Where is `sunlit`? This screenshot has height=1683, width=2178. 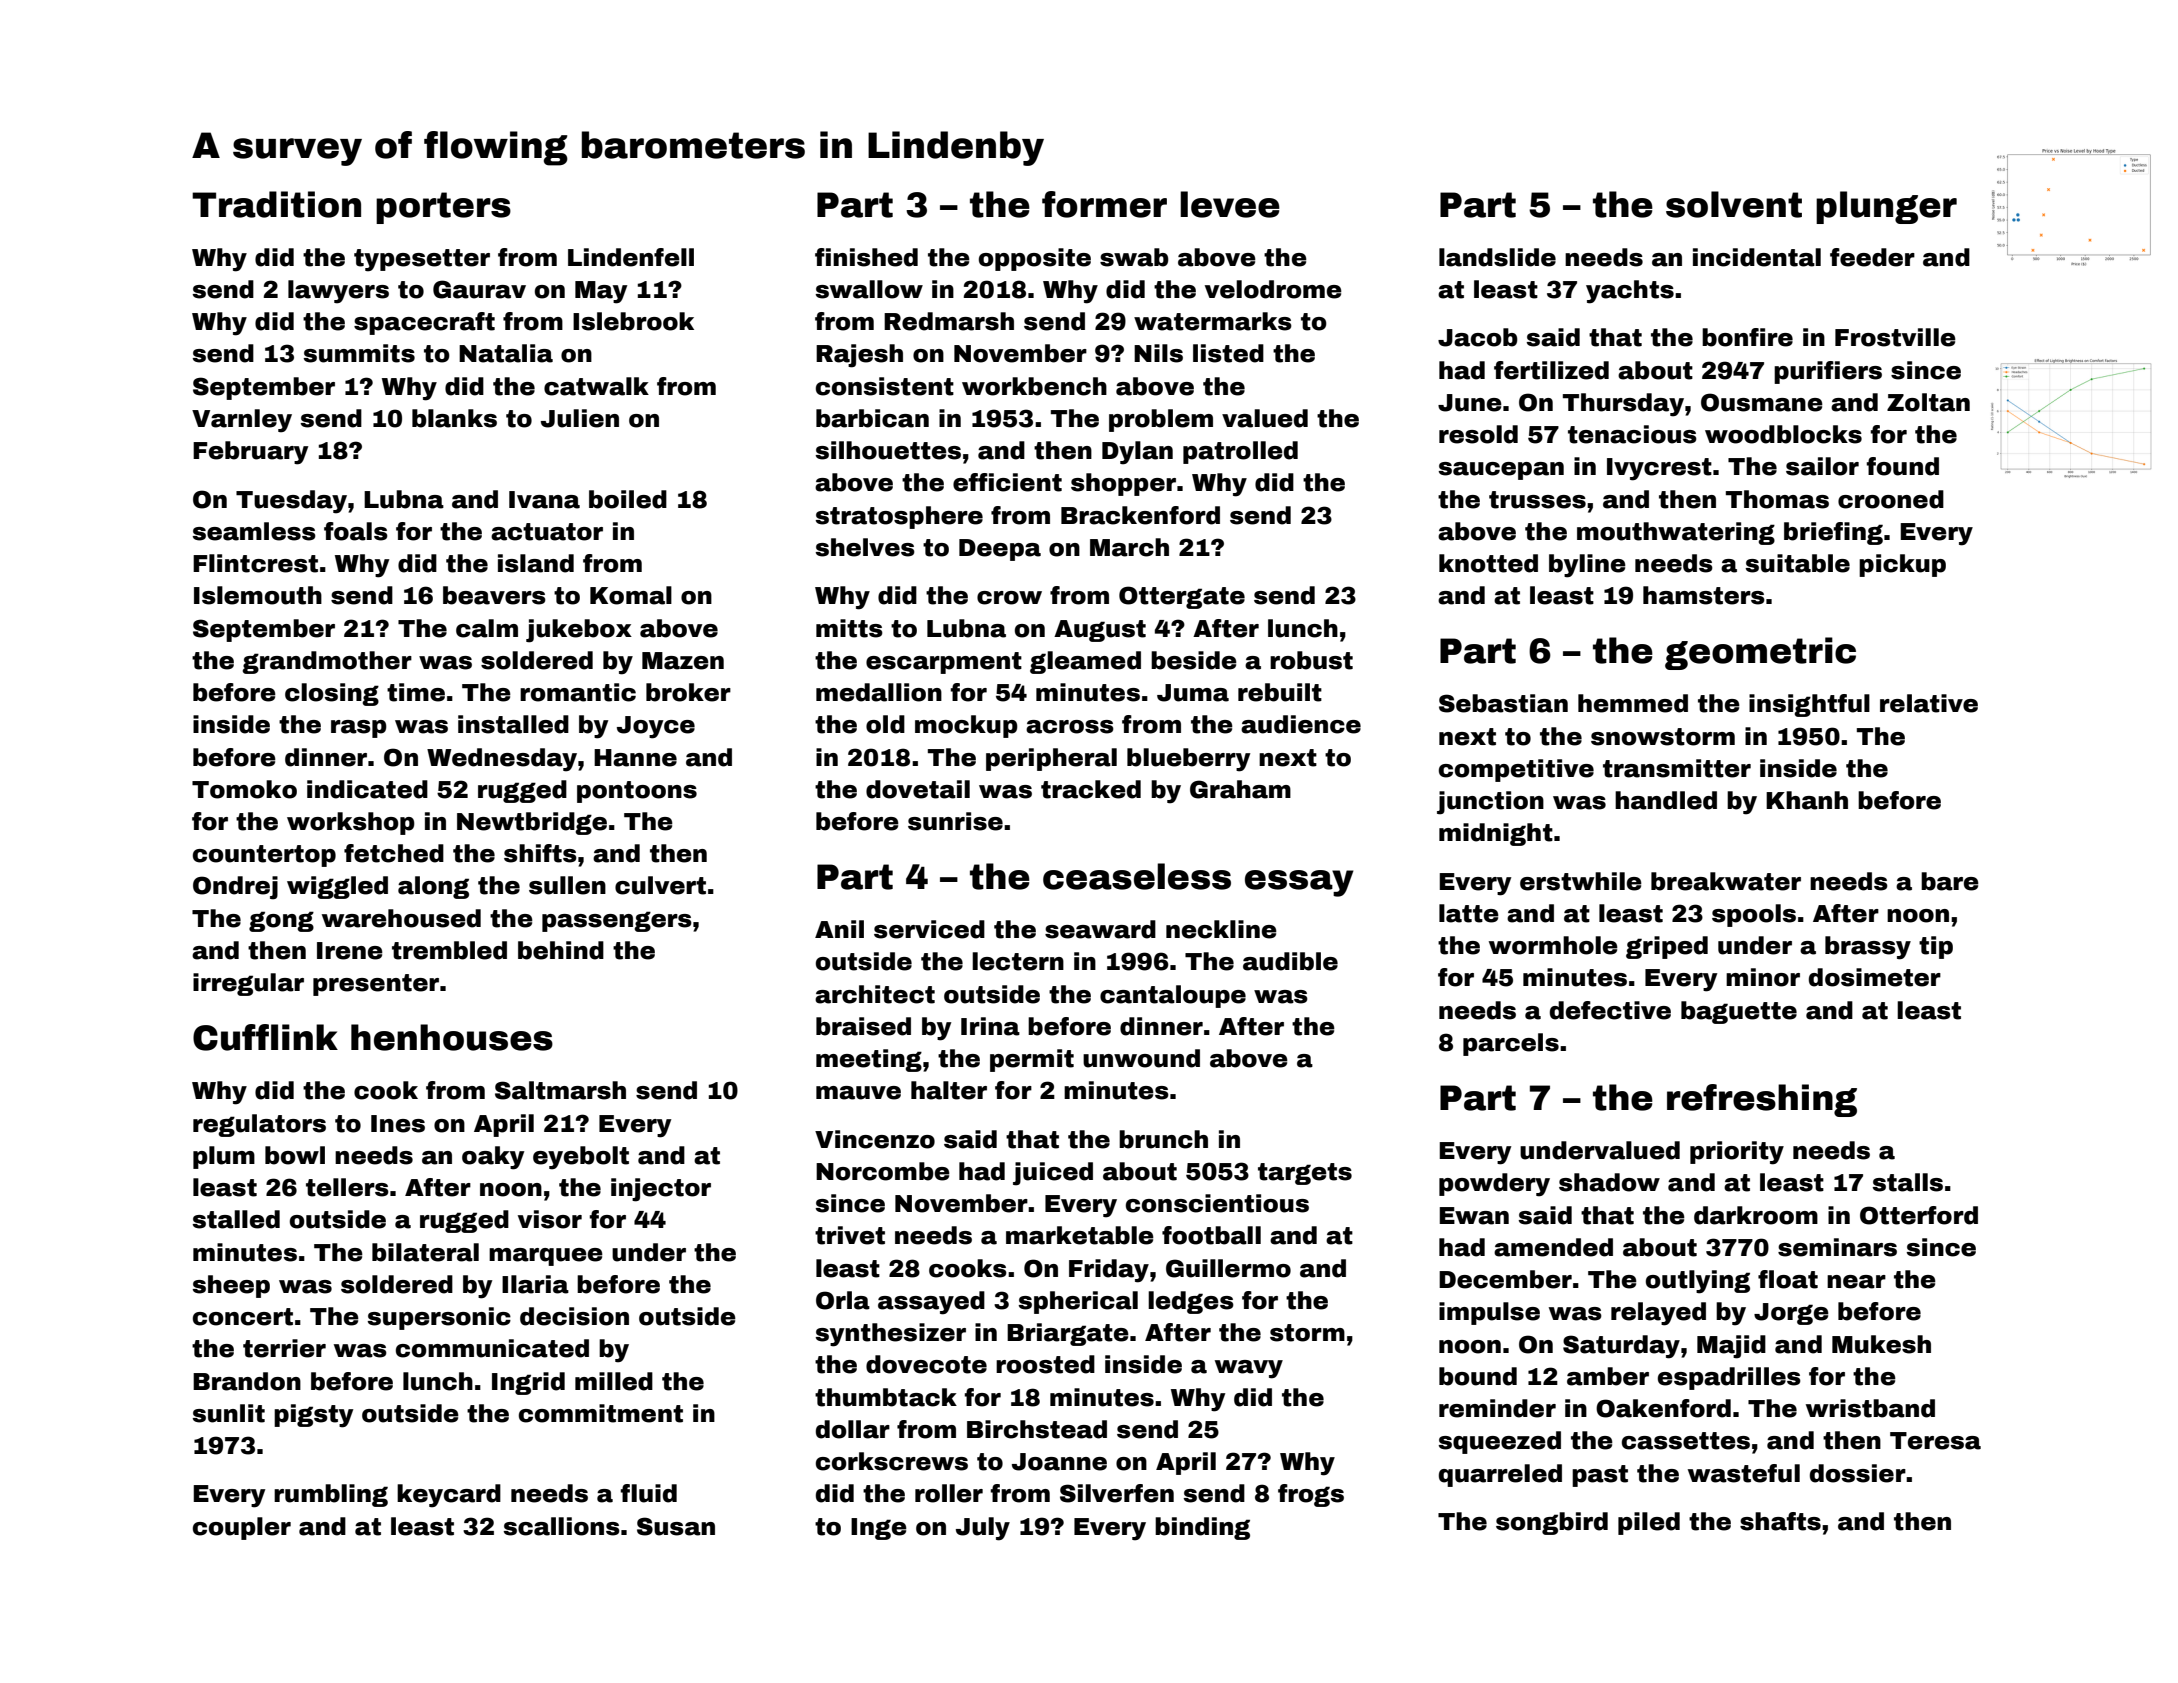 sunlit is located at coordinates (229, 1413).
